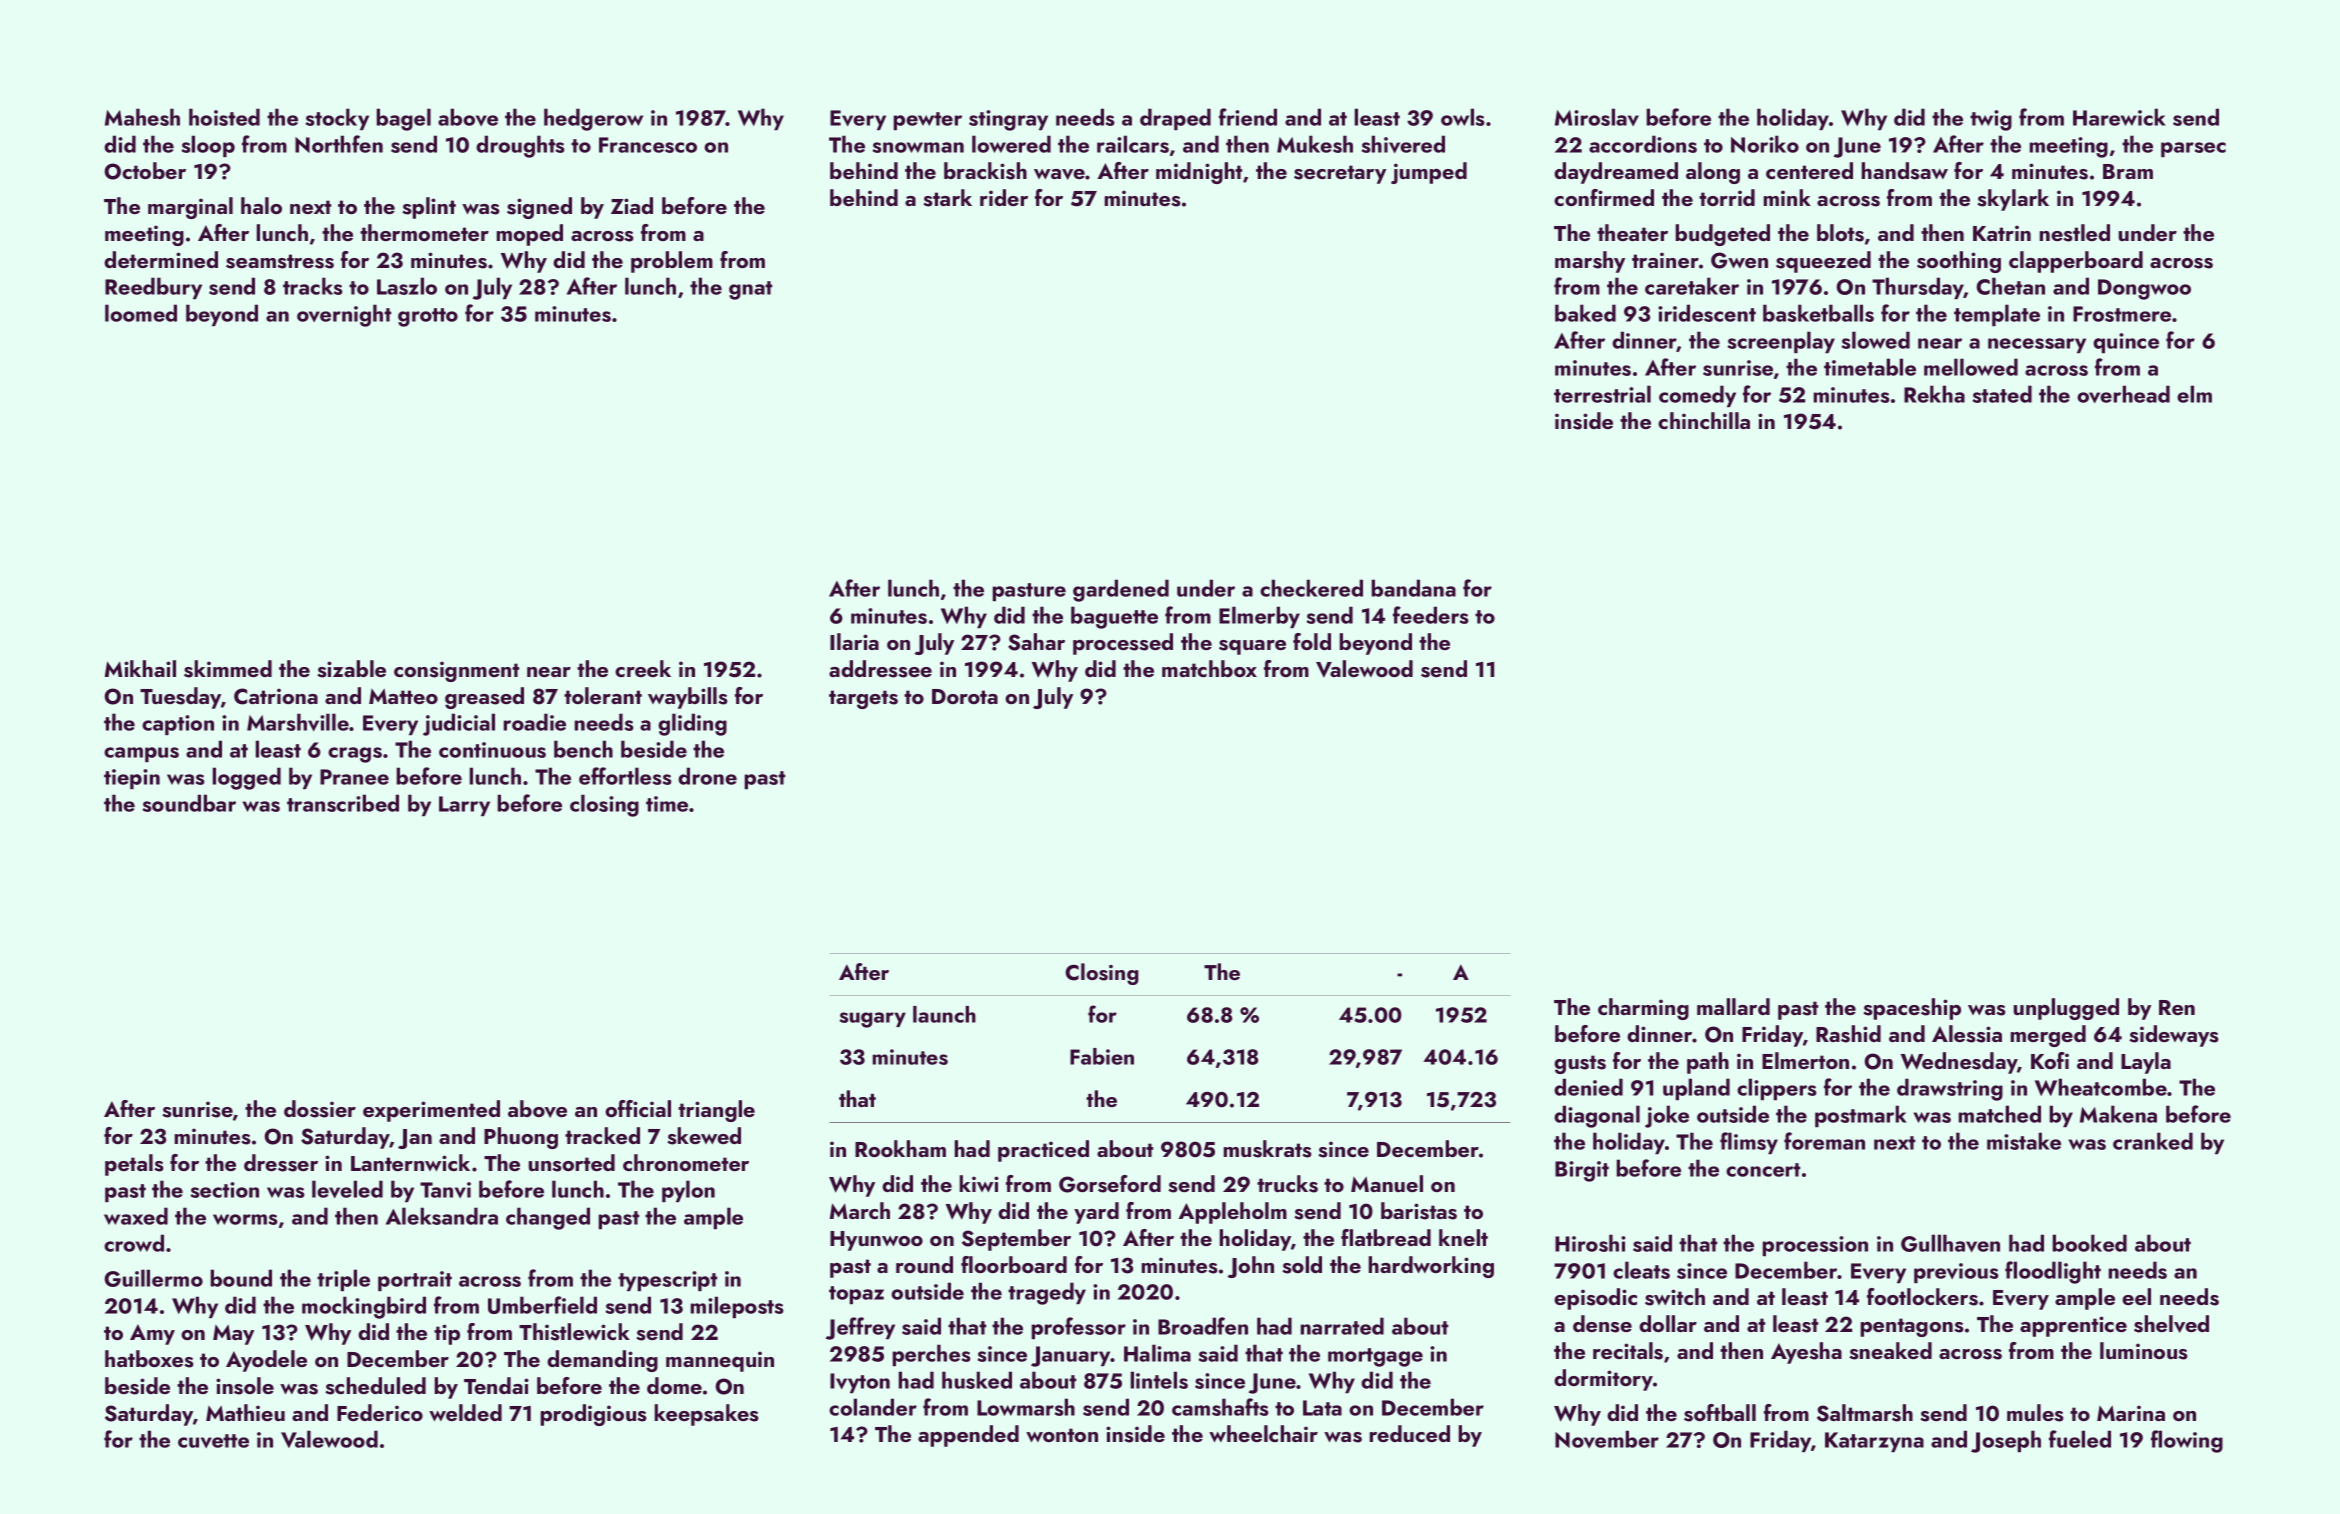 The width and height of the document is (2340, 1514). What do you see at coordinates (1429, 173) in the document?
I see `jumped` at bounding box center [1429, 173].
